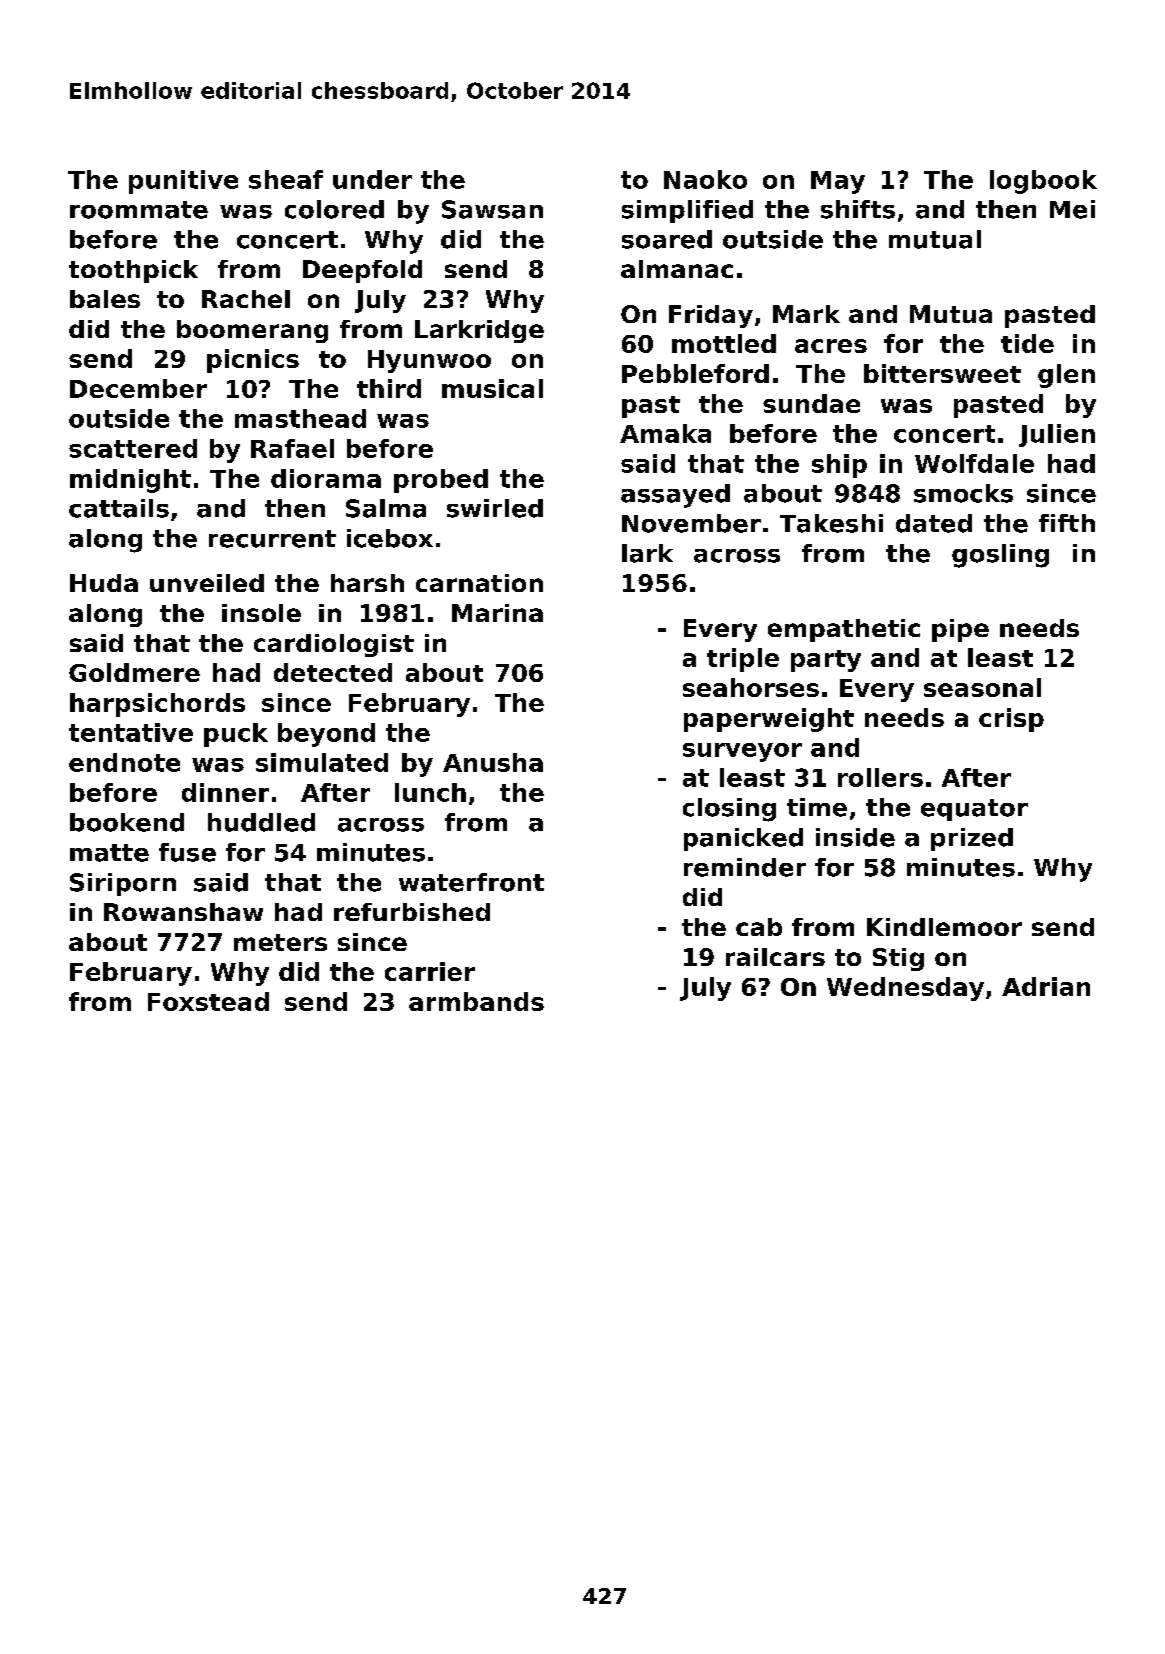 The height and width of the screenshot is (1654, 1165). Describe the element at coordinates (476, 1001) in the screenshot. I see `armbands` at that location.
